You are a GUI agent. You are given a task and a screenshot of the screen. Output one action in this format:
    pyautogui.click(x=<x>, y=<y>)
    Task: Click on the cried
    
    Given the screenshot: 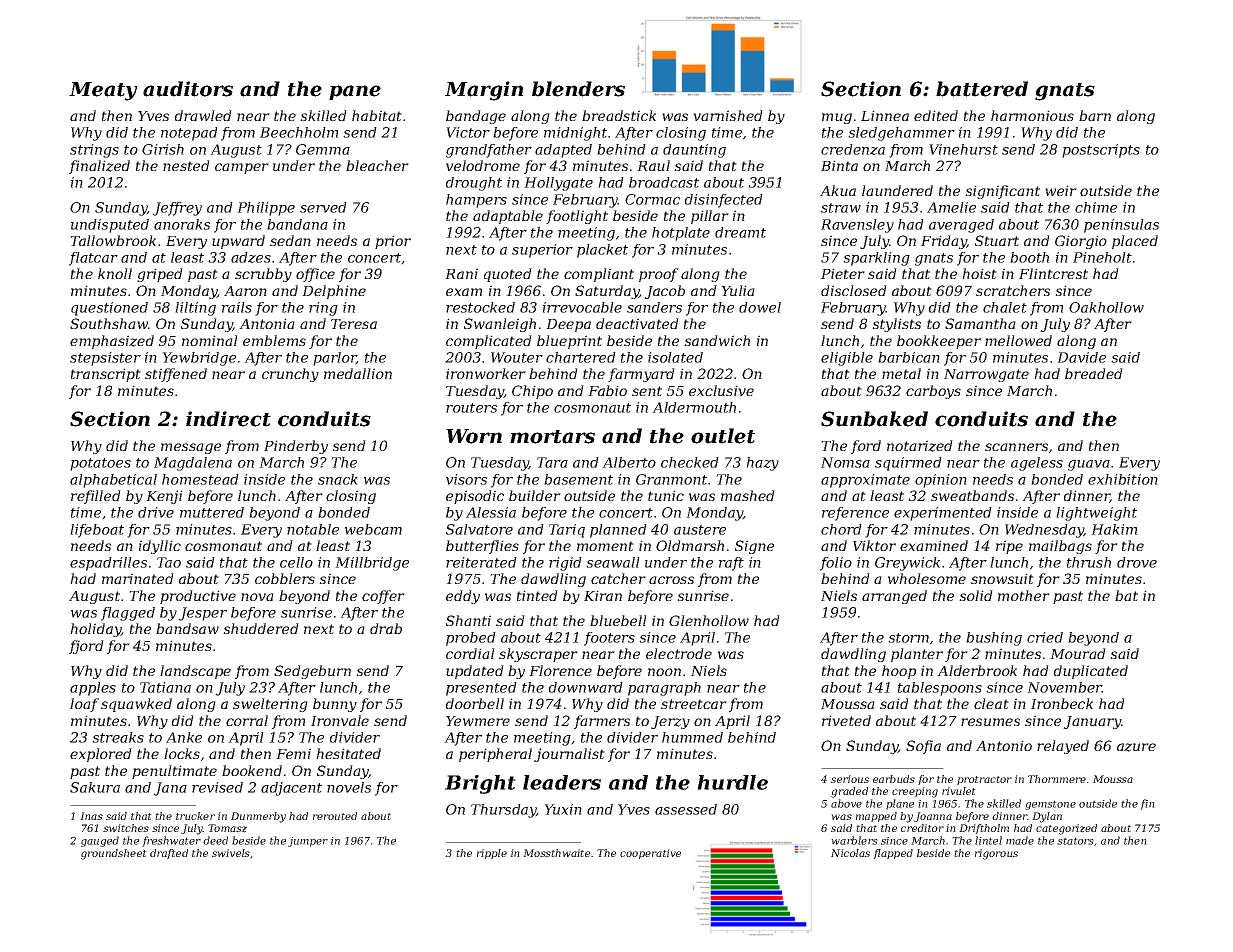 What is the action you would take?
    pyautogui.click(x=1045, y=637)
